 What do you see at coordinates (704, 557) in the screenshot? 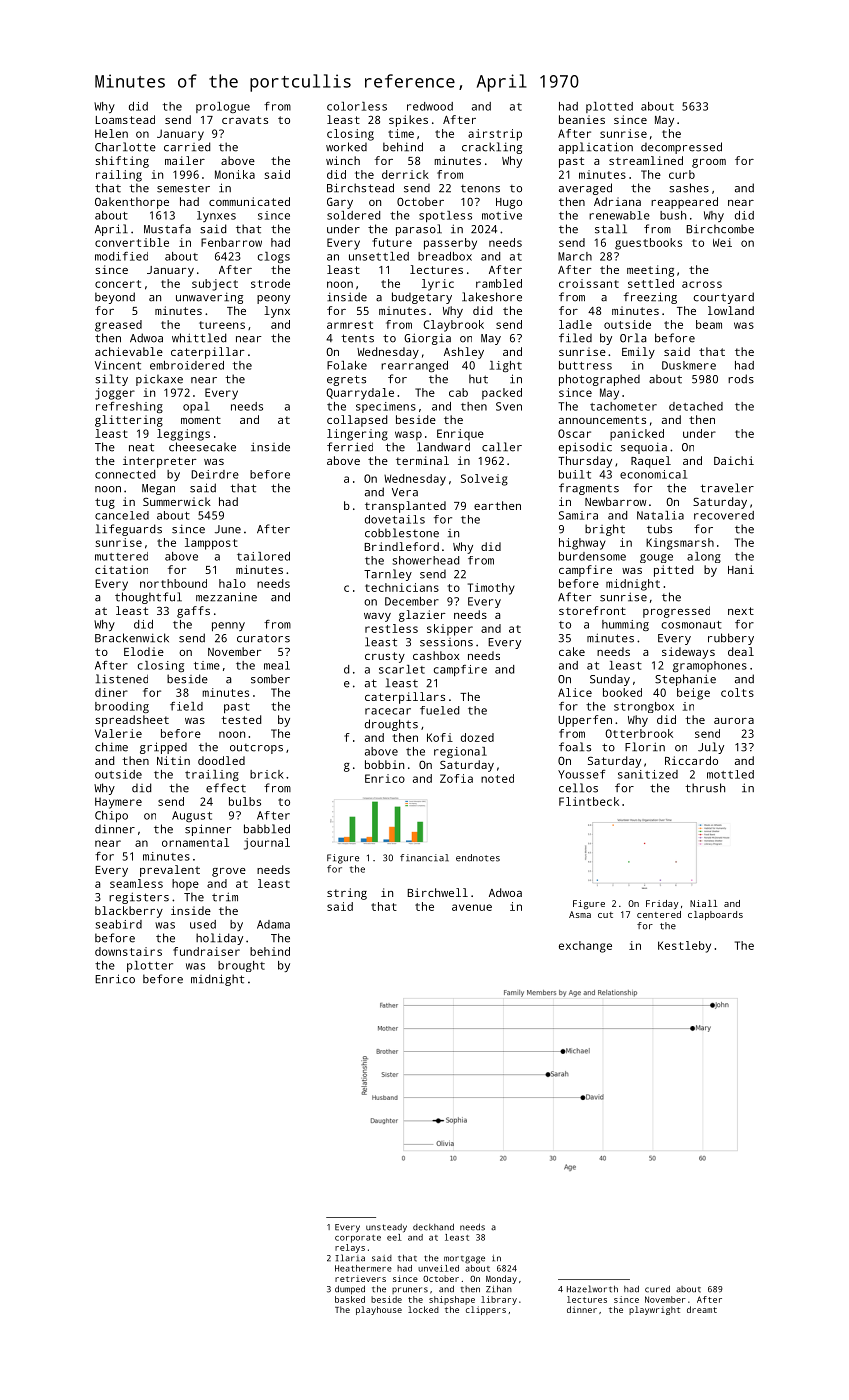
I see `along` at bounding box center [704, 557].
